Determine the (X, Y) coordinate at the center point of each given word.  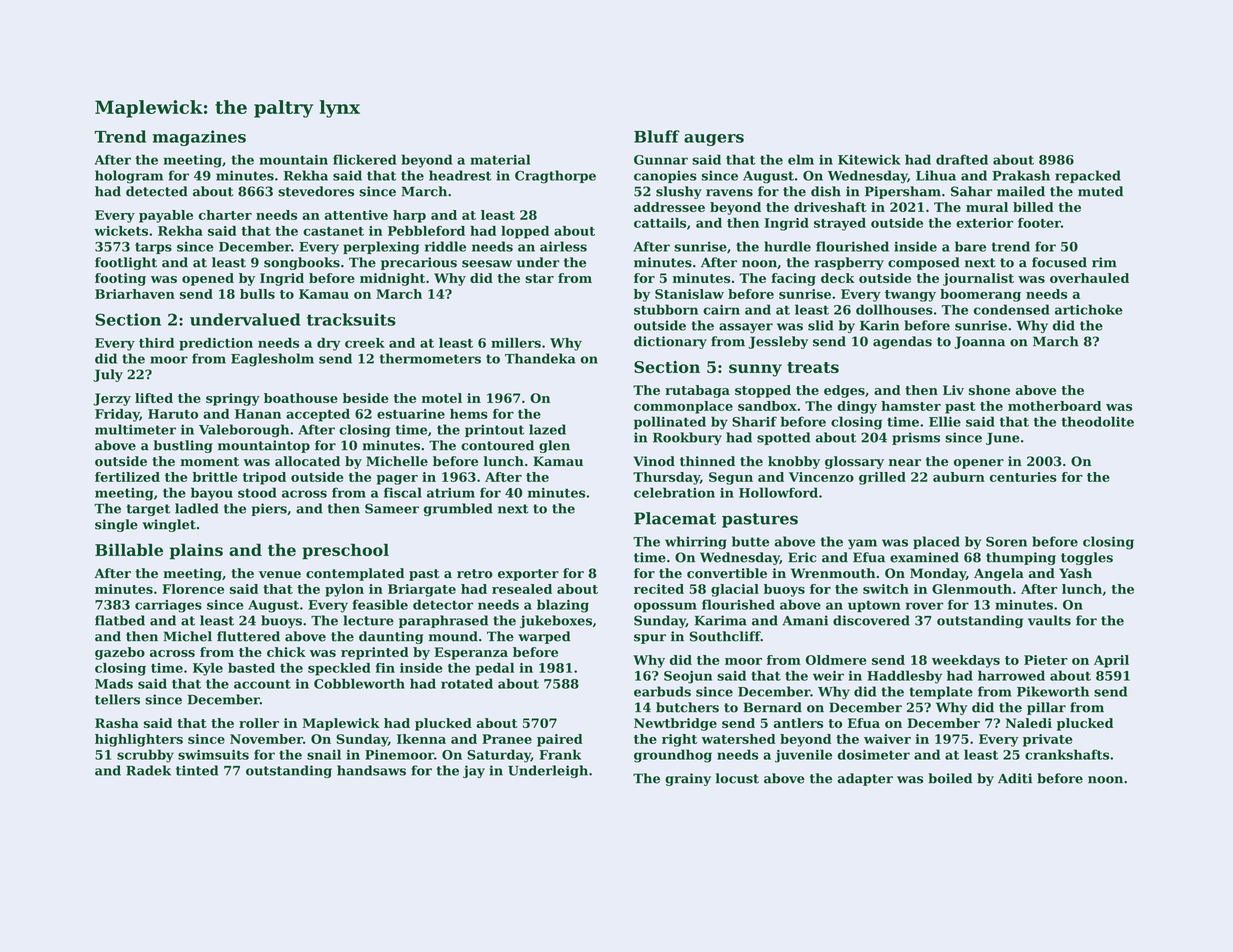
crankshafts (1067, 754)
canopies (665, 176)
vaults (1049, 620)
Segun (731, 478)
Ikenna (421, 739)
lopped (525, 232)
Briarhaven (135, 294)
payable (166, 216)
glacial (735, 590)
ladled (197, 508)
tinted (197, 770)
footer (1039, 223)
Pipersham (903, 192)
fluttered (248, 636)
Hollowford (778, 492)
